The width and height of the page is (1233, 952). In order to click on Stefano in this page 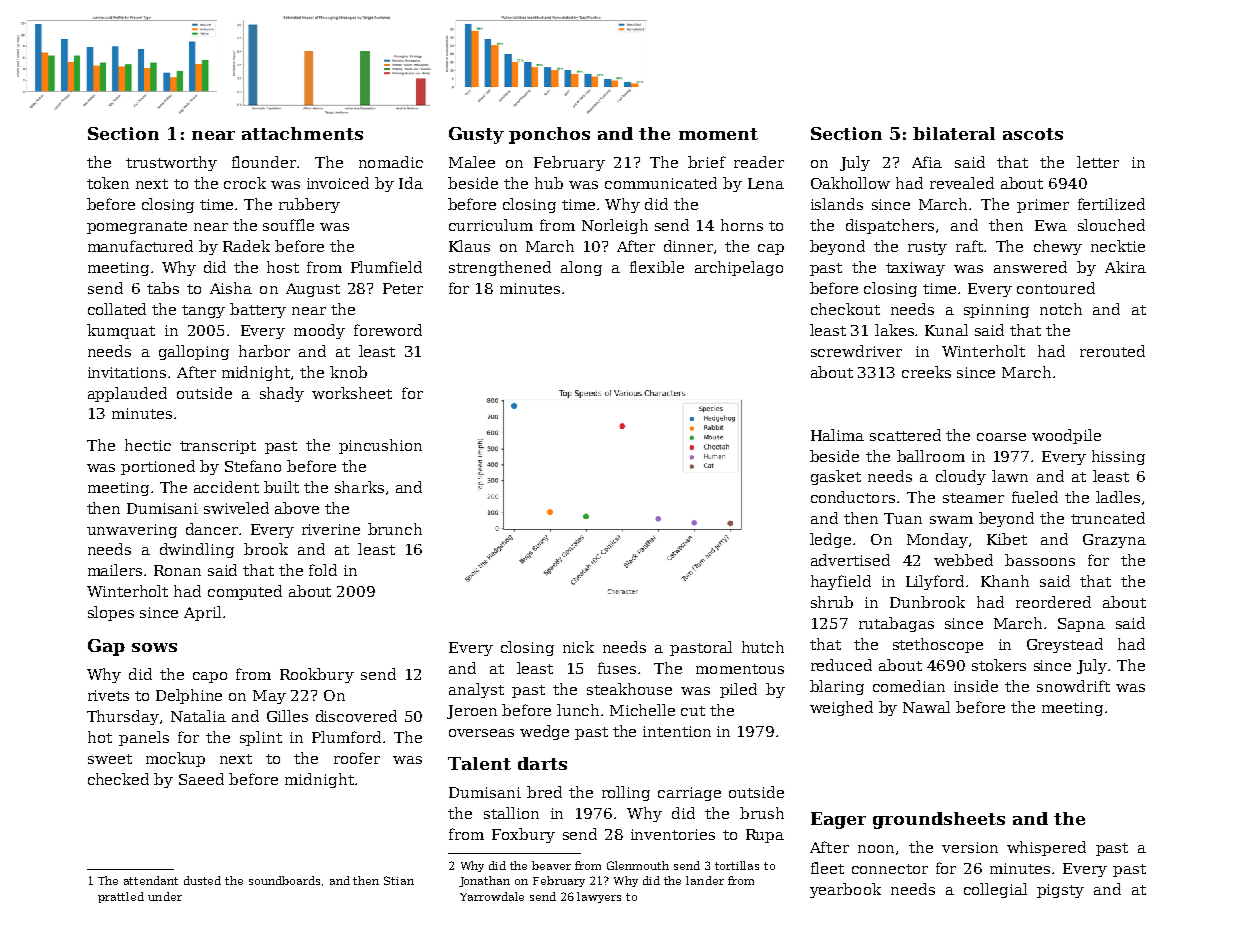, I will do `click(253, 466)`.
